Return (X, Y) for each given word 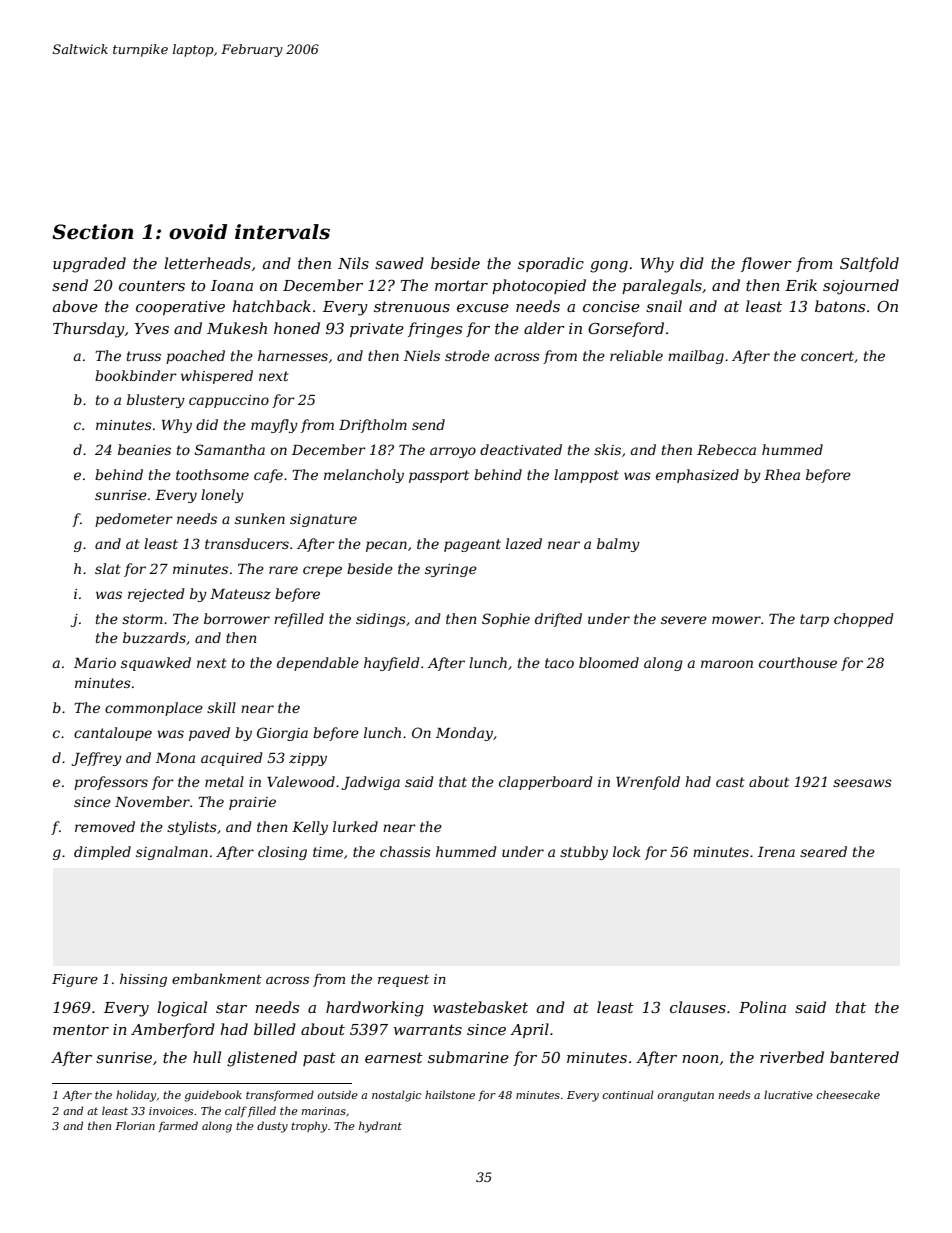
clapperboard (546, 783)
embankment (217, 978)
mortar (461, 285)
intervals (282, 232)
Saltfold (869, 264)
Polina (762, 1007)
